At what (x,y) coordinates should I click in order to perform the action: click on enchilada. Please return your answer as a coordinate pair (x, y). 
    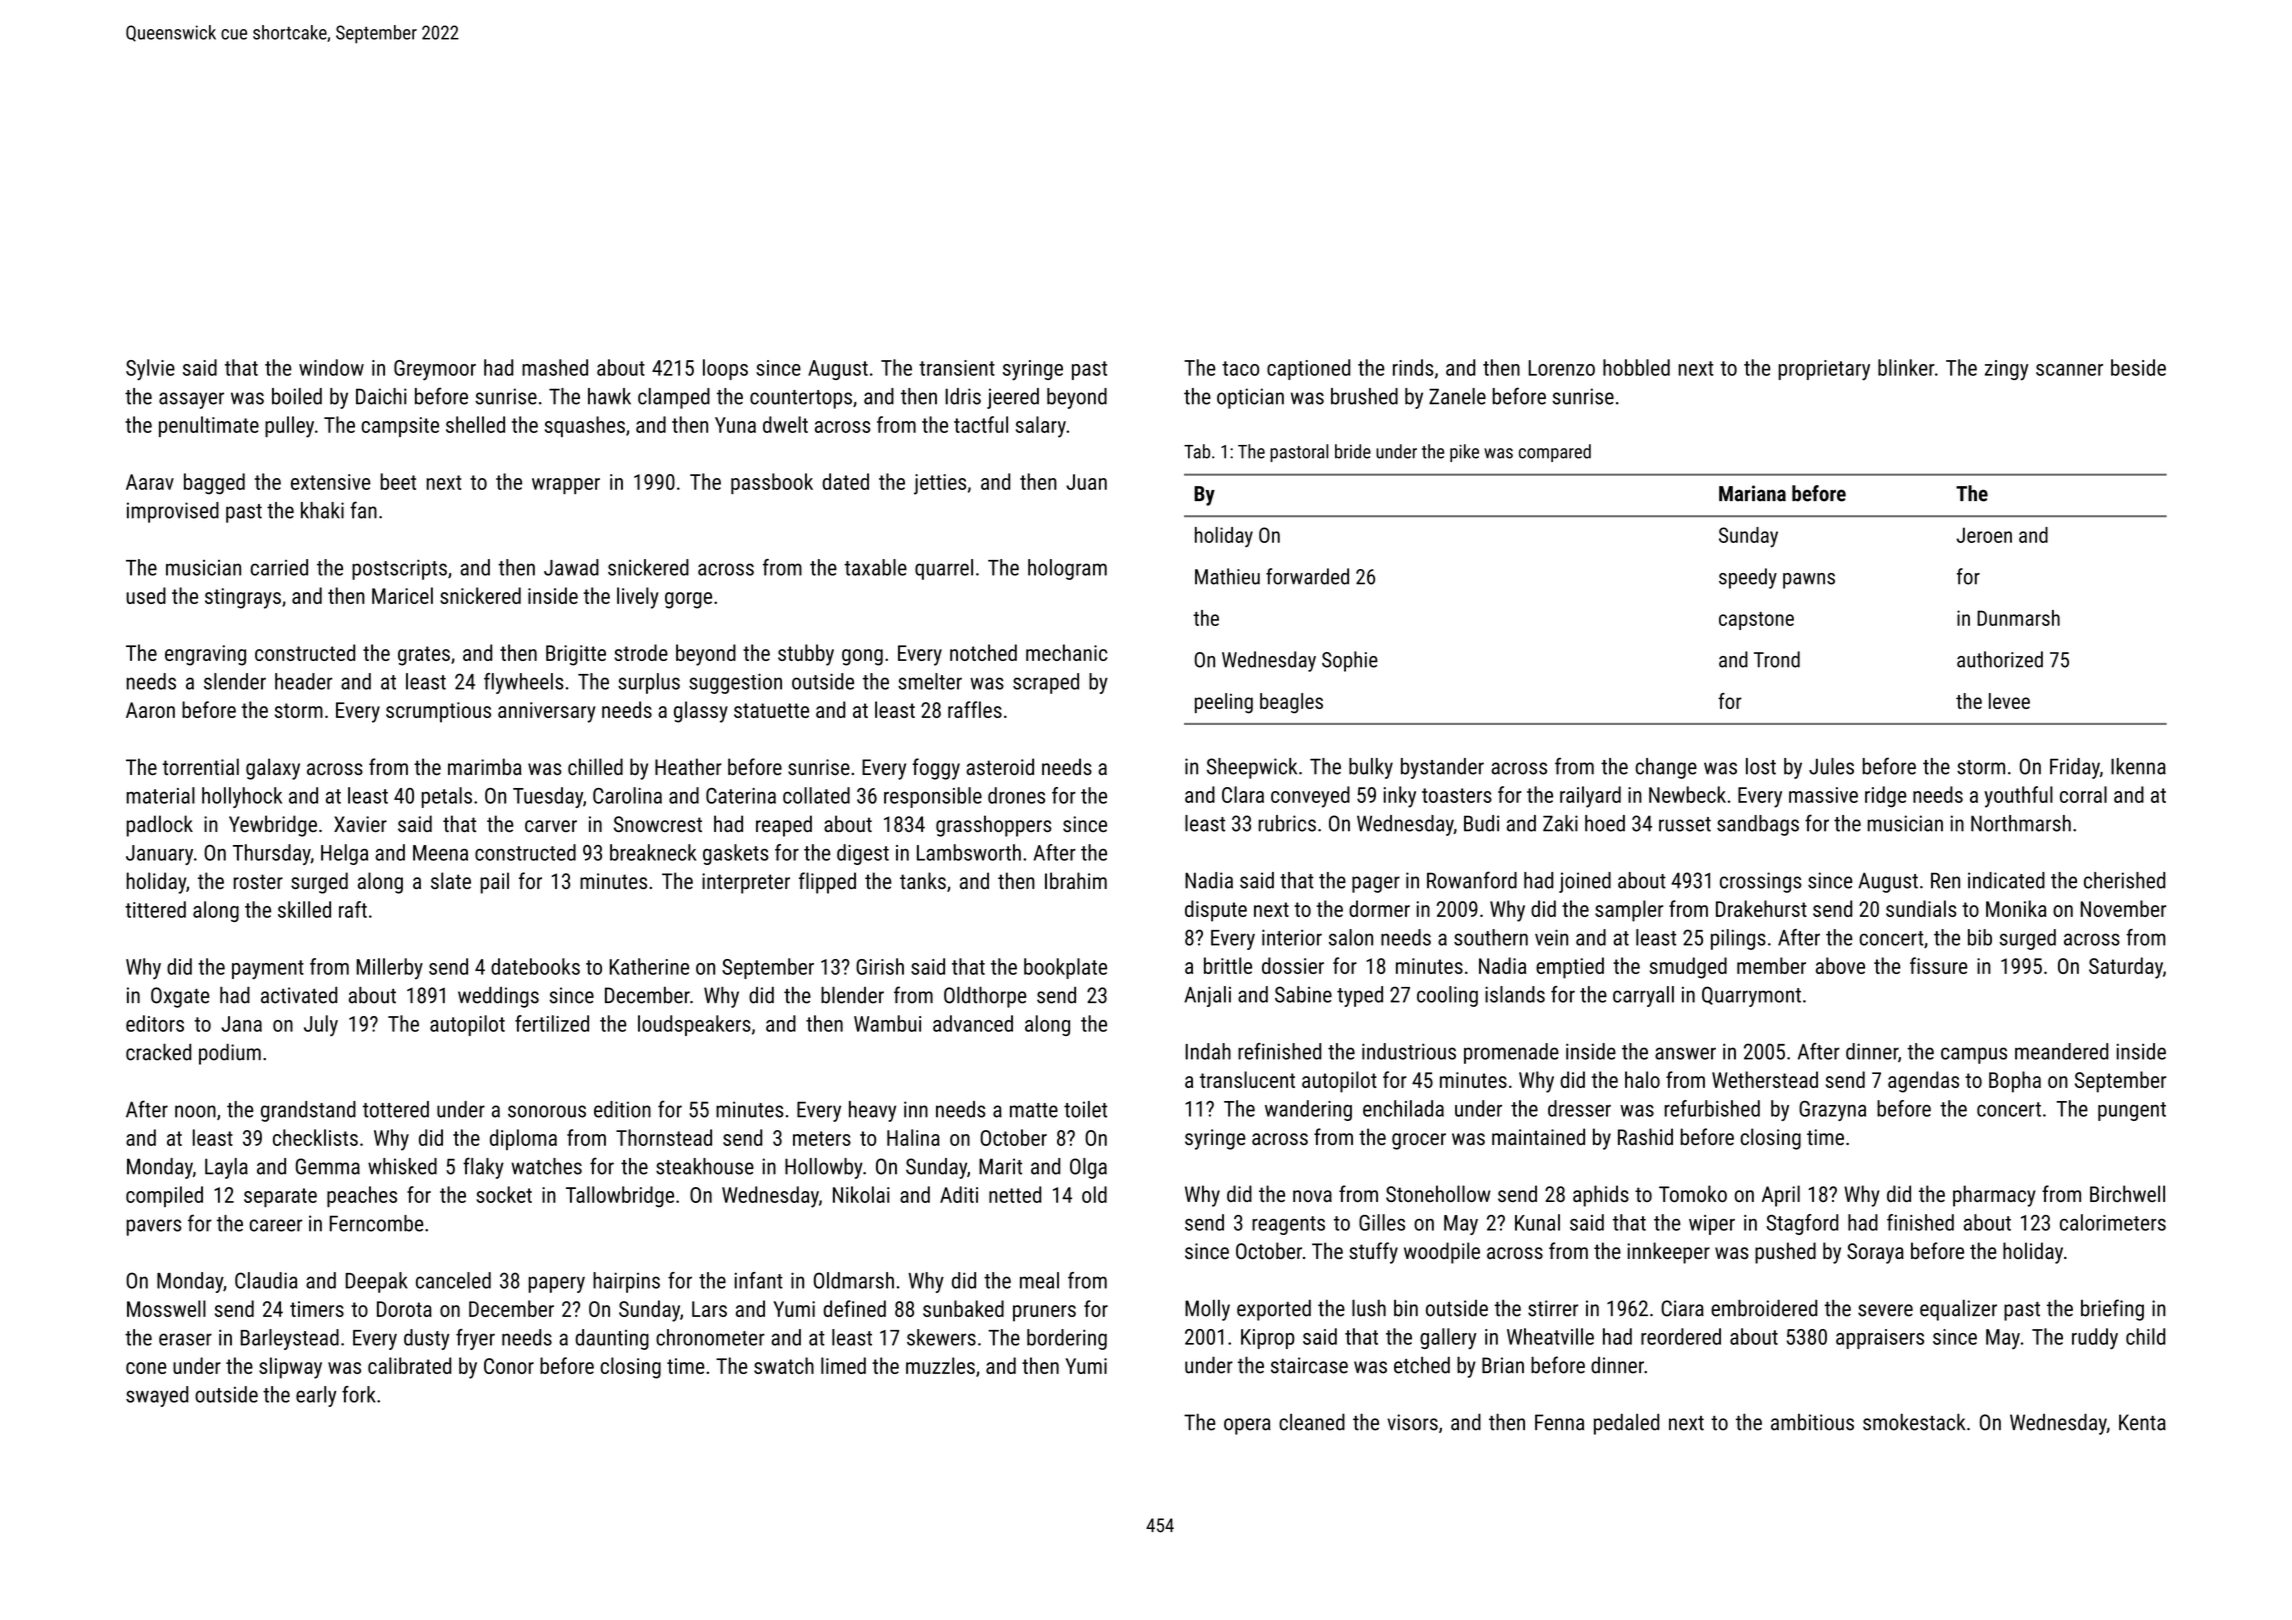
    Looking at the image, I should click on (1403, 1108).
